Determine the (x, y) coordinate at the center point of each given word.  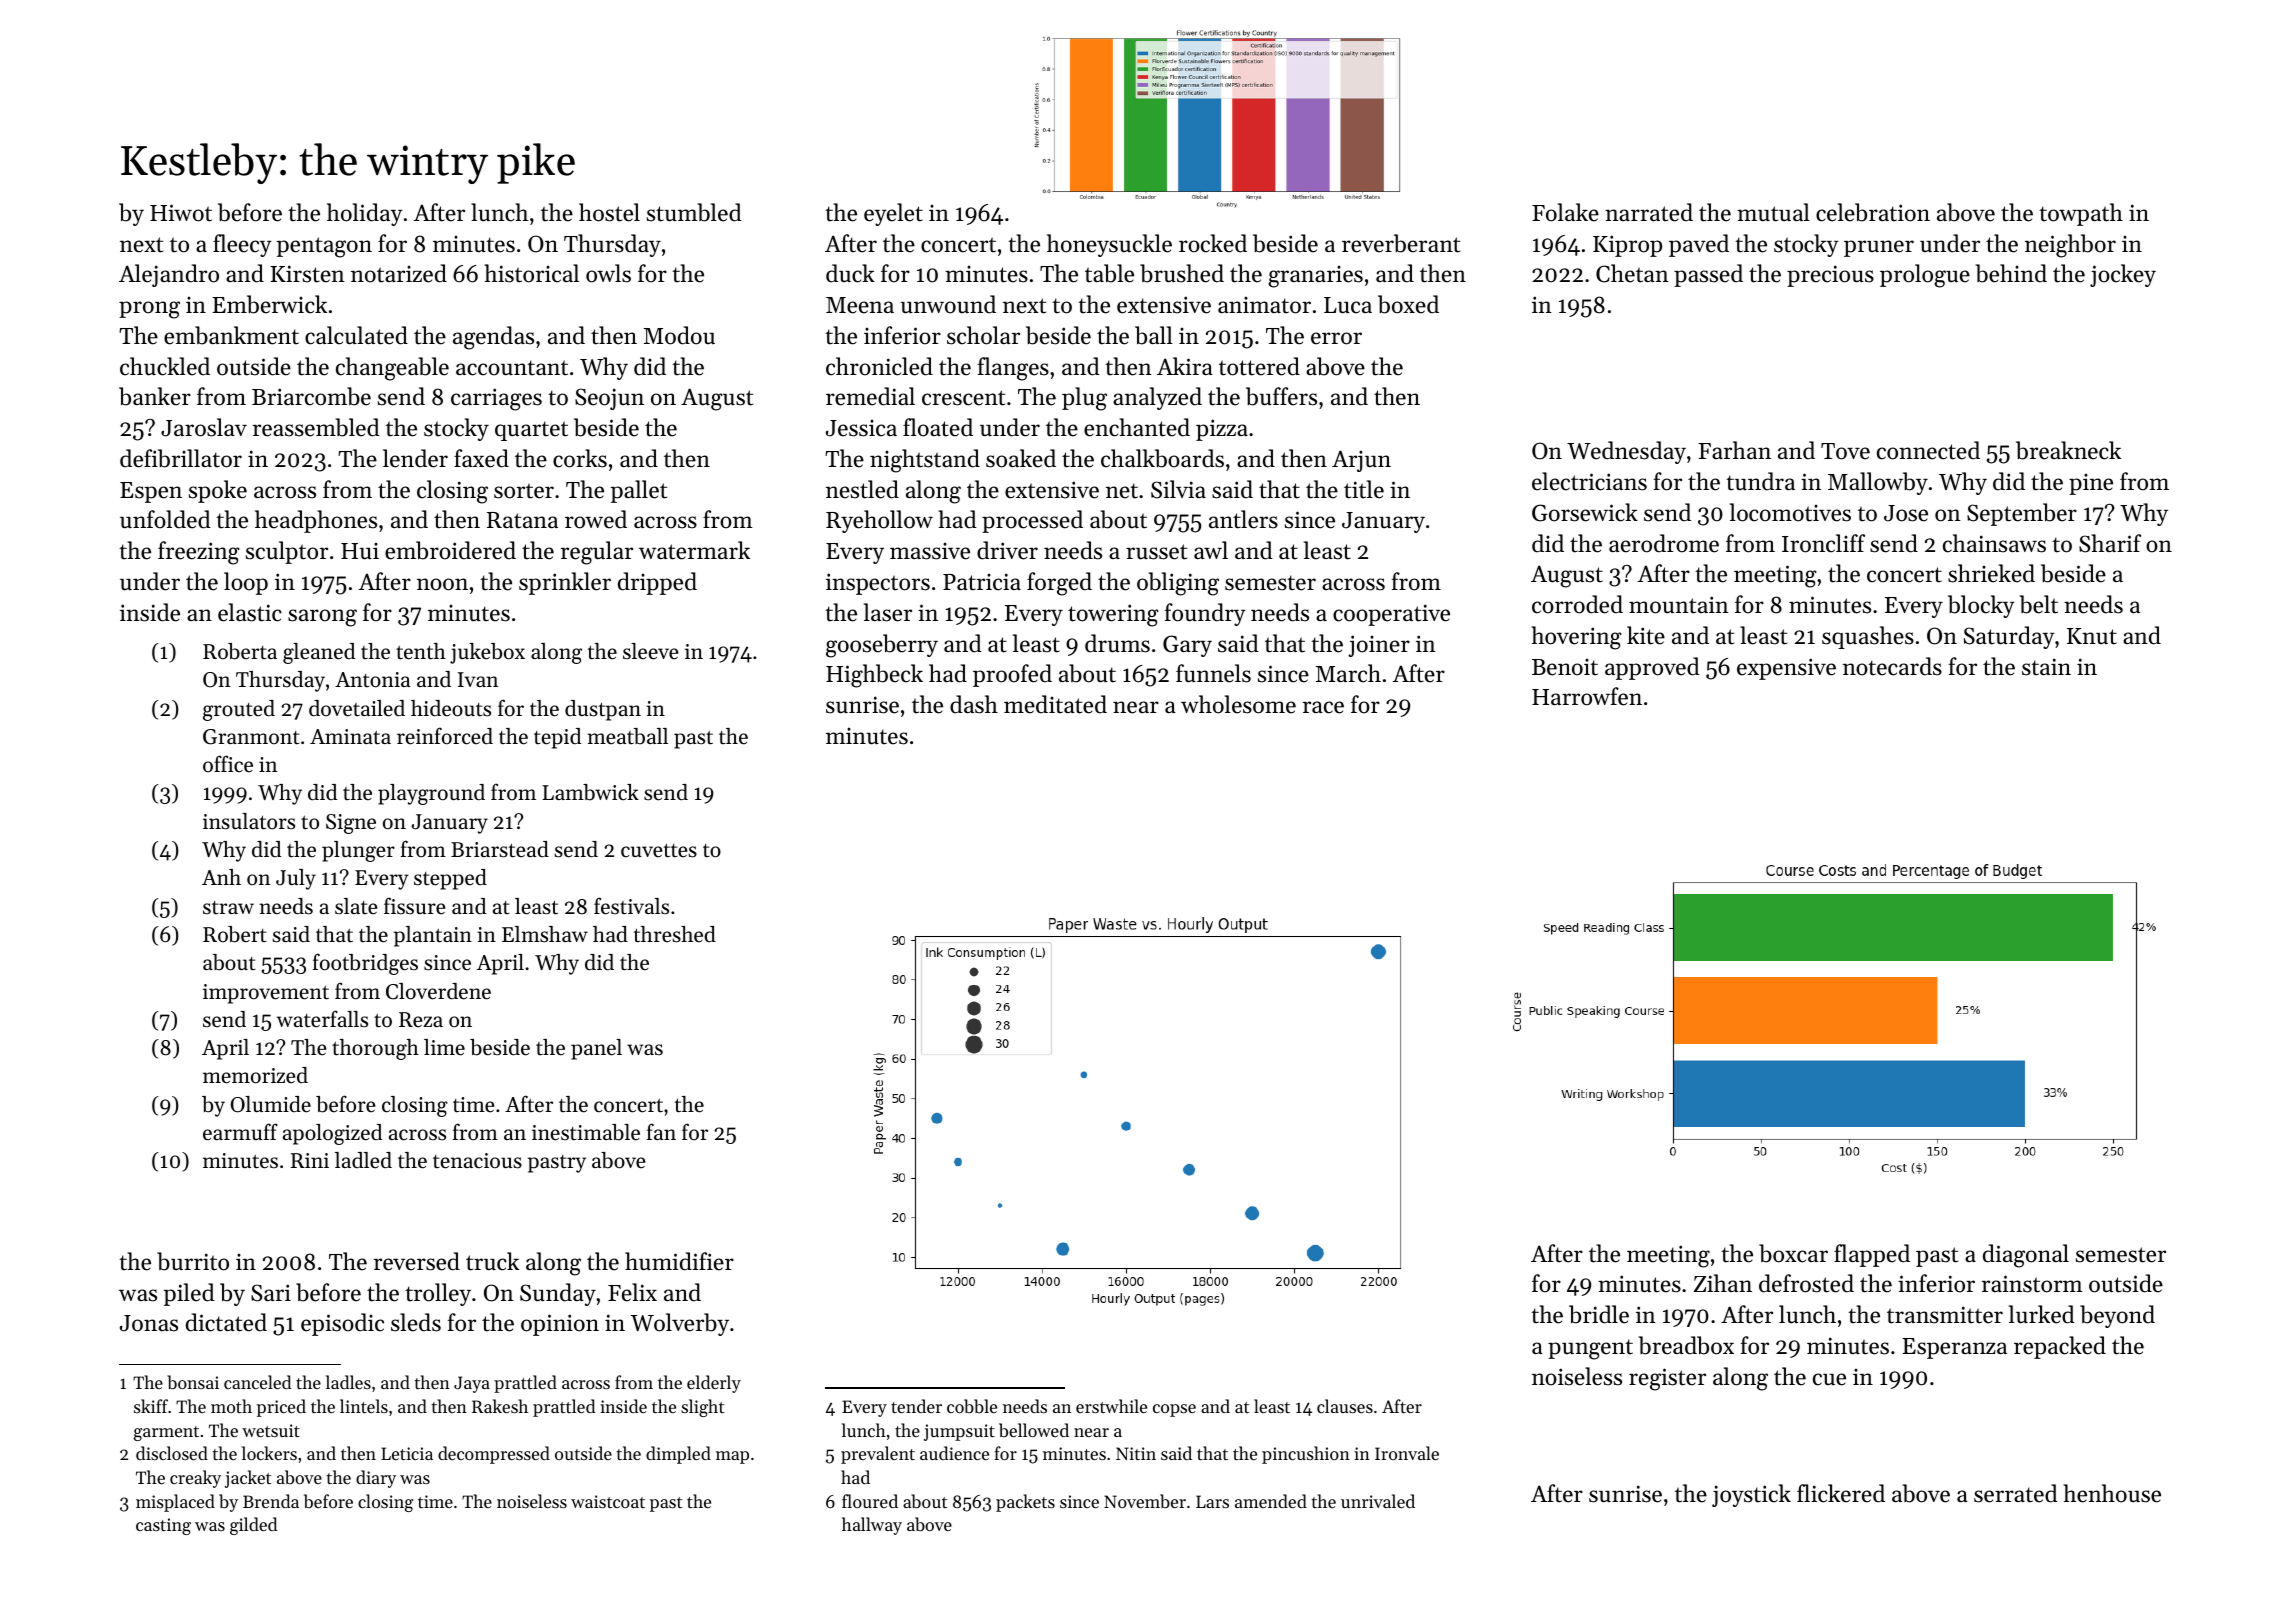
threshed (675, 934)
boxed (1408, 304)
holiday (365, 214)
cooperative (1391, 615)
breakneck (2068, 450)
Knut (2092, 636)
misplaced (175, 1503)
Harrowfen (1587, 696)
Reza (421, 1020)
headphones (316, 521)
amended (1271, 1501)
